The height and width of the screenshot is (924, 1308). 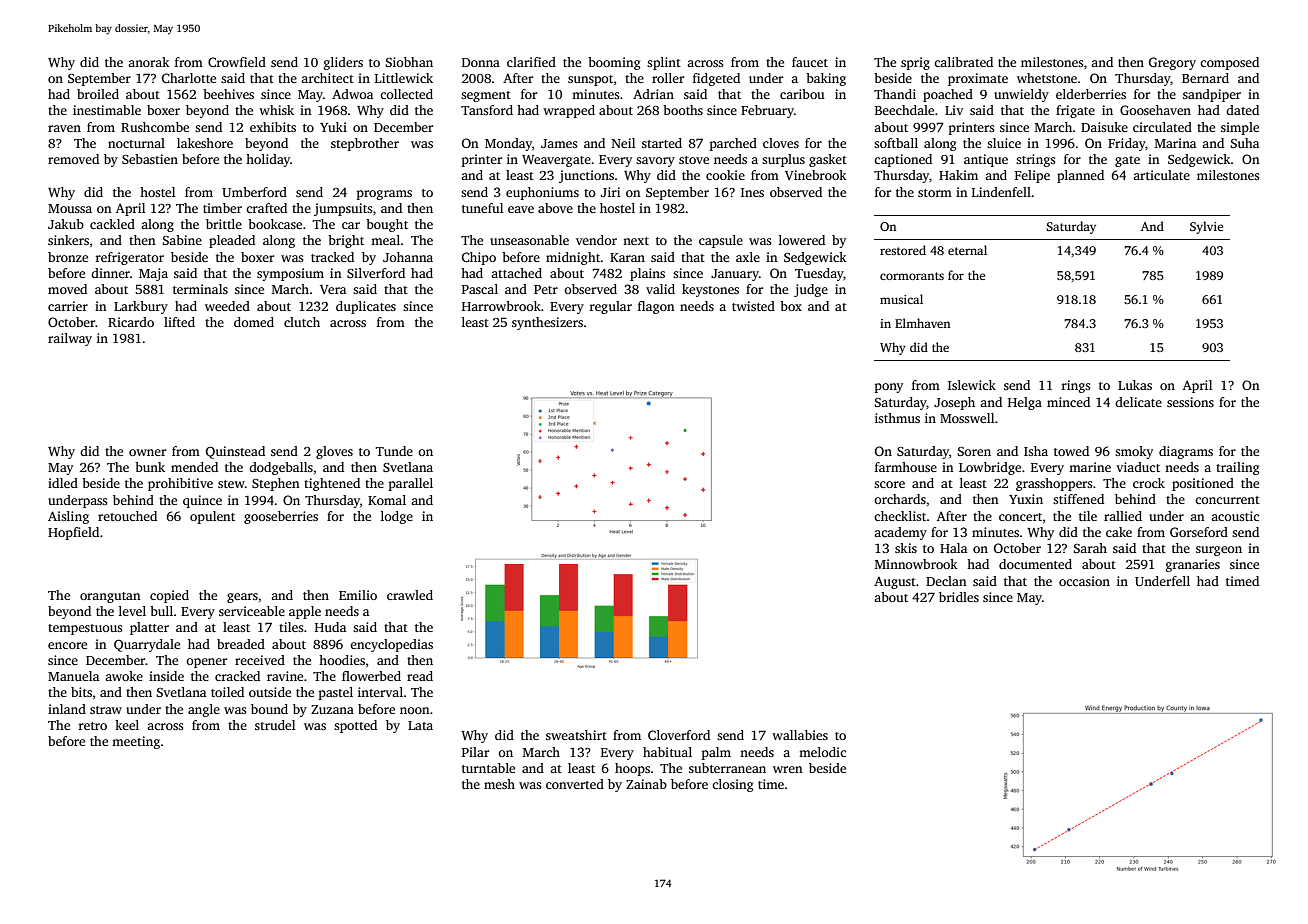 What do you see at coordinates (1084, 581) in the screenshot?
I see `occasion` at bounding box center [1084, 581].
